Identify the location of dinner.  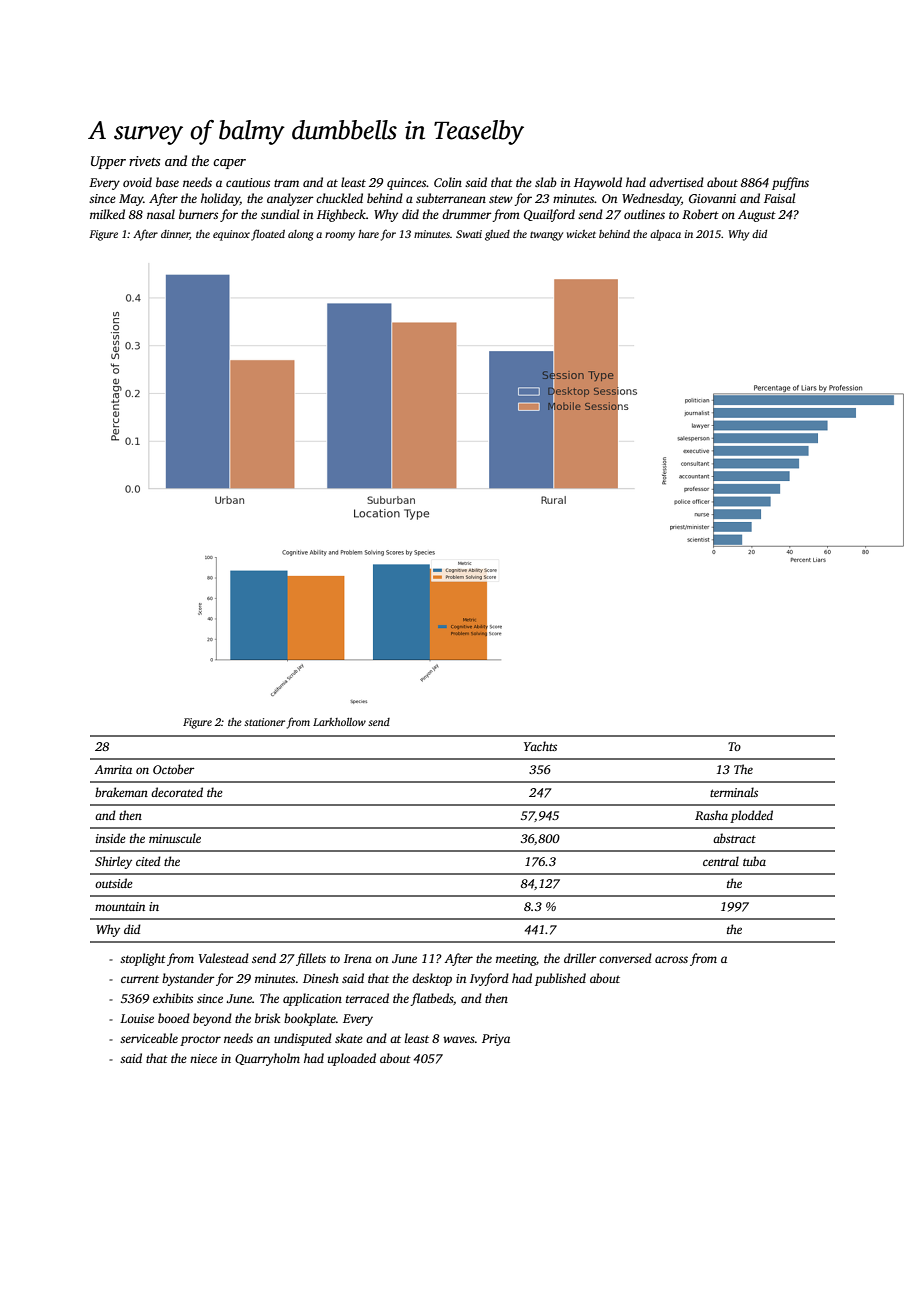
(175, 235).
